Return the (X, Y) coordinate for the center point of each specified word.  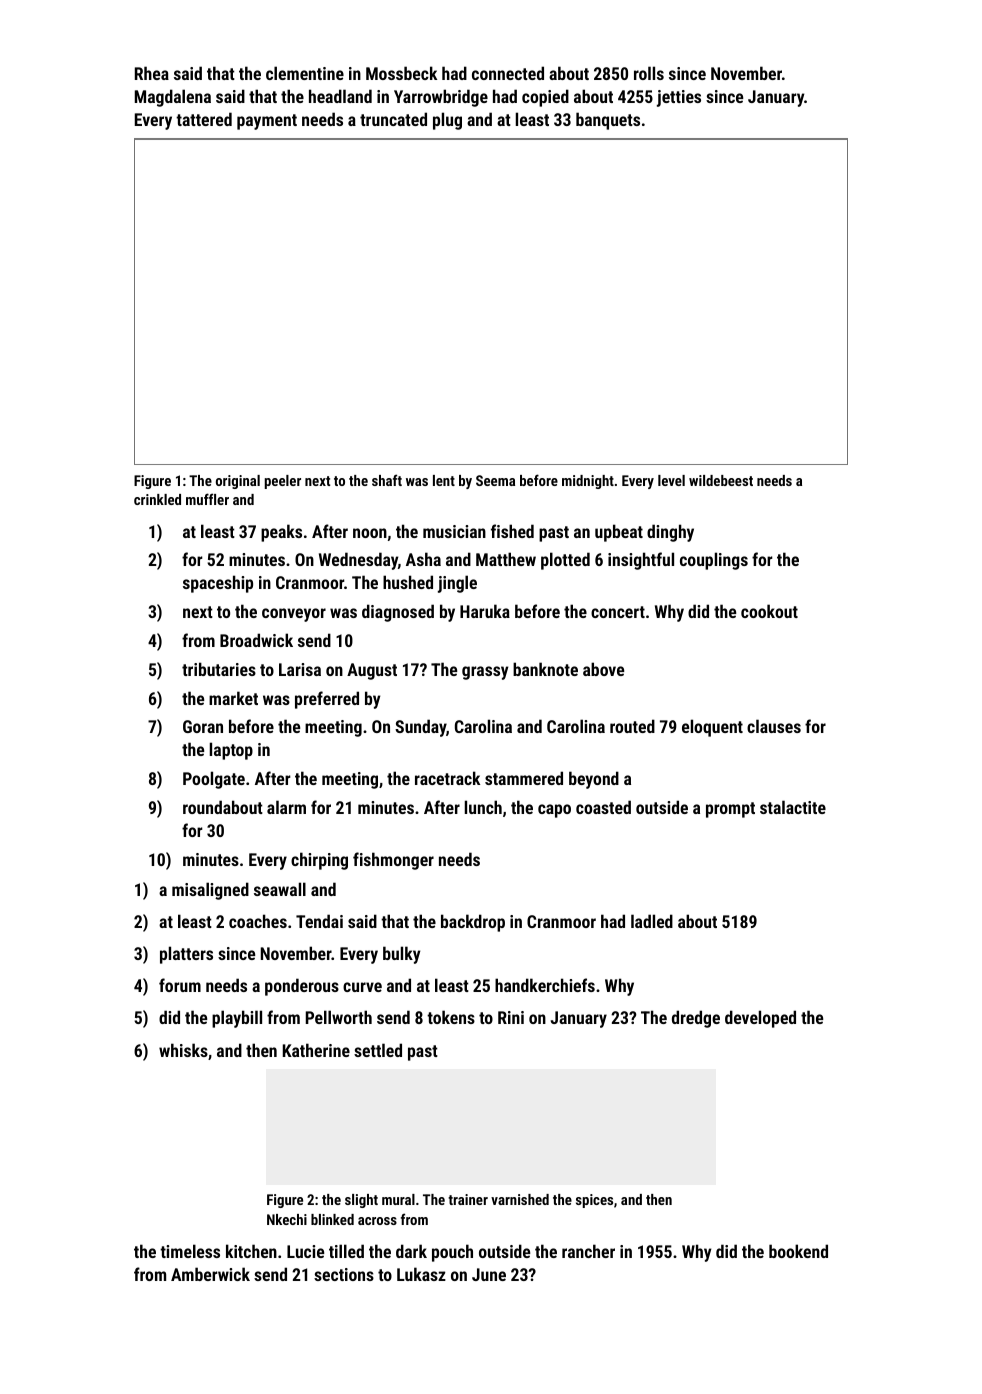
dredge (696, 1019)
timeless (190, 1251)
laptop (231, 751)
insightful (641, 561)
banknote (545, 669)
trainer (468, 1199)
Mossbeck (401, 73)
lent (444, 480)
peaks (281, 533)
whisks (183, 1050)
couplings (714, 561)
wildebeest (721, 480)
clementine (305, 73)
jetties (679, 98)
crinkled (157, 499)
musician (454, 531)
